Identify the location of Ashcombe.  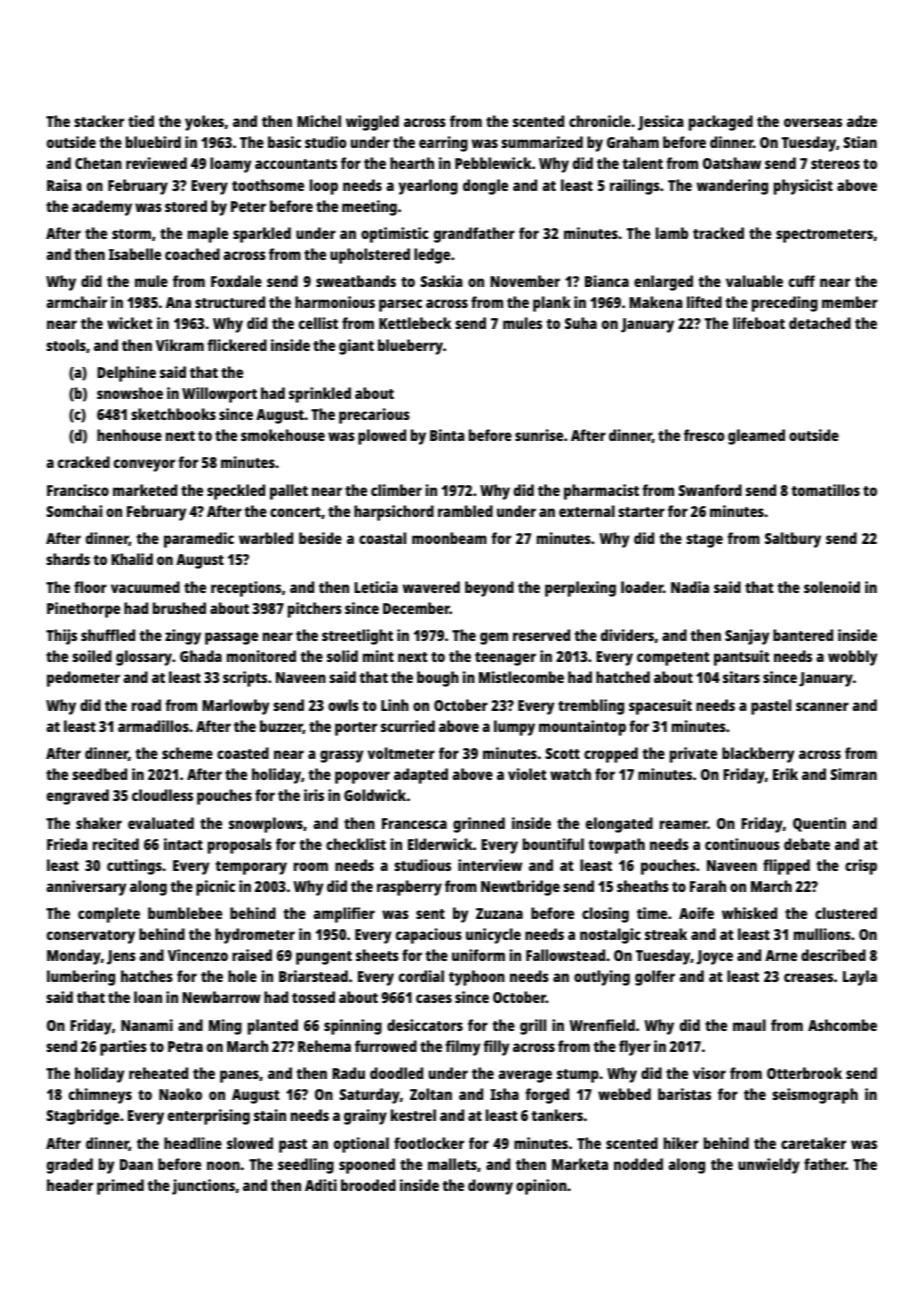
(842, 1025).
